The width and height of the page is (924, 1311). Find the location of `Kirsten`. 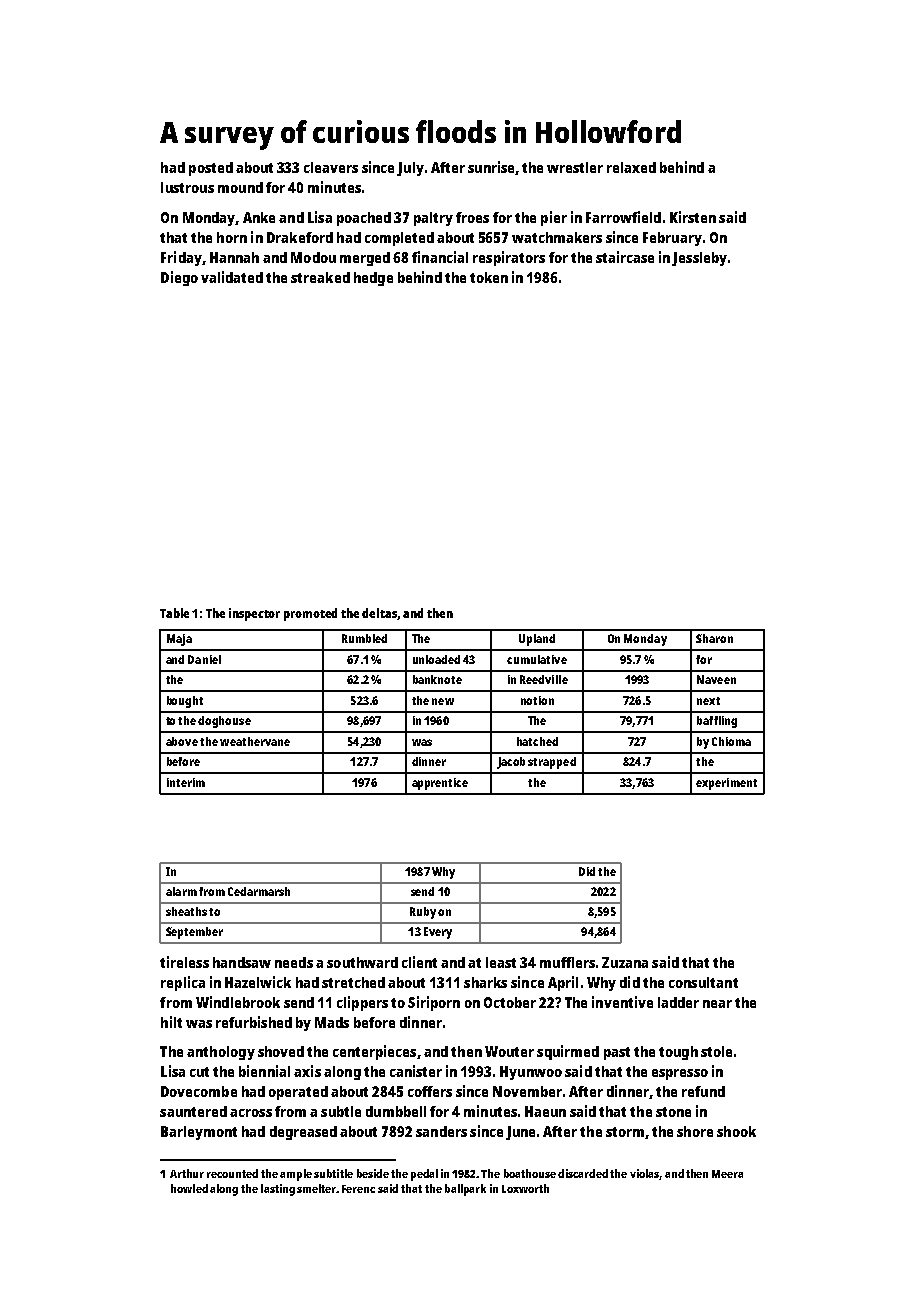

Kirsten is located at coordinates (693, 217).
